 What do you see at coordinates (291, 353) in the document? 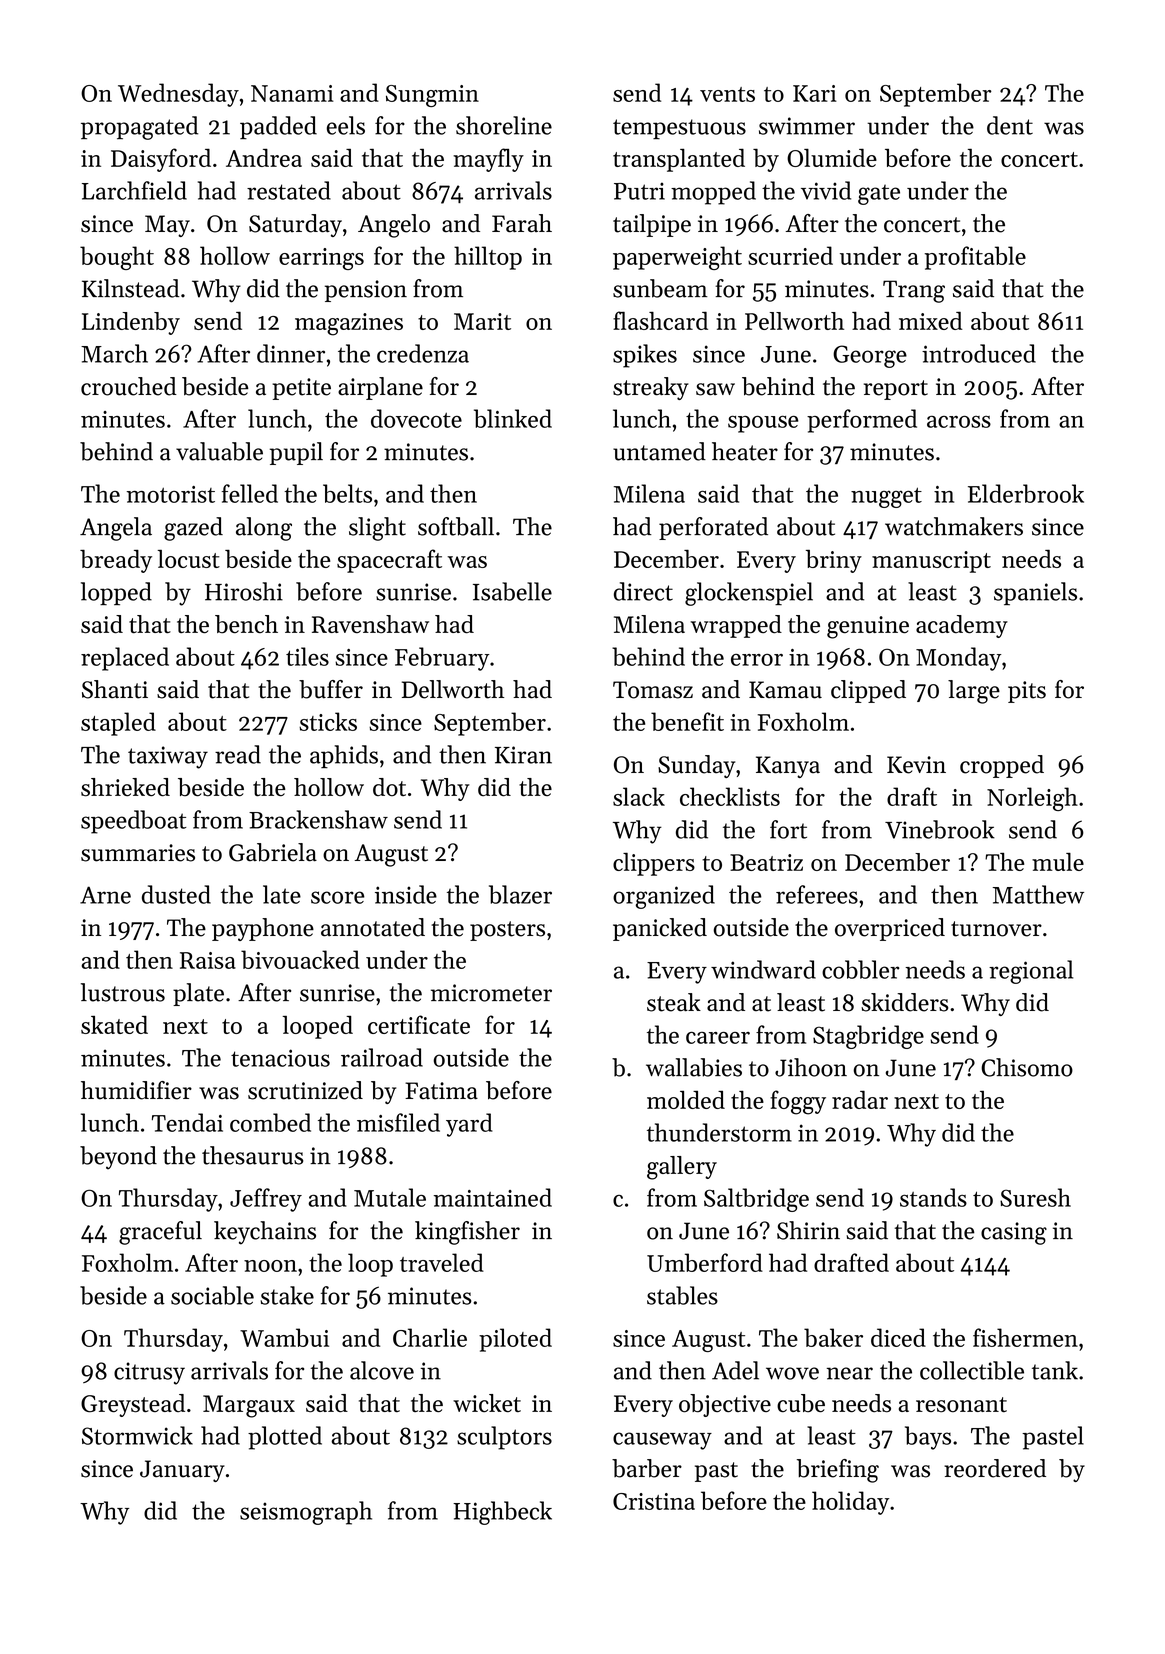
I see `dinner` at bounding box center [291, 353].
